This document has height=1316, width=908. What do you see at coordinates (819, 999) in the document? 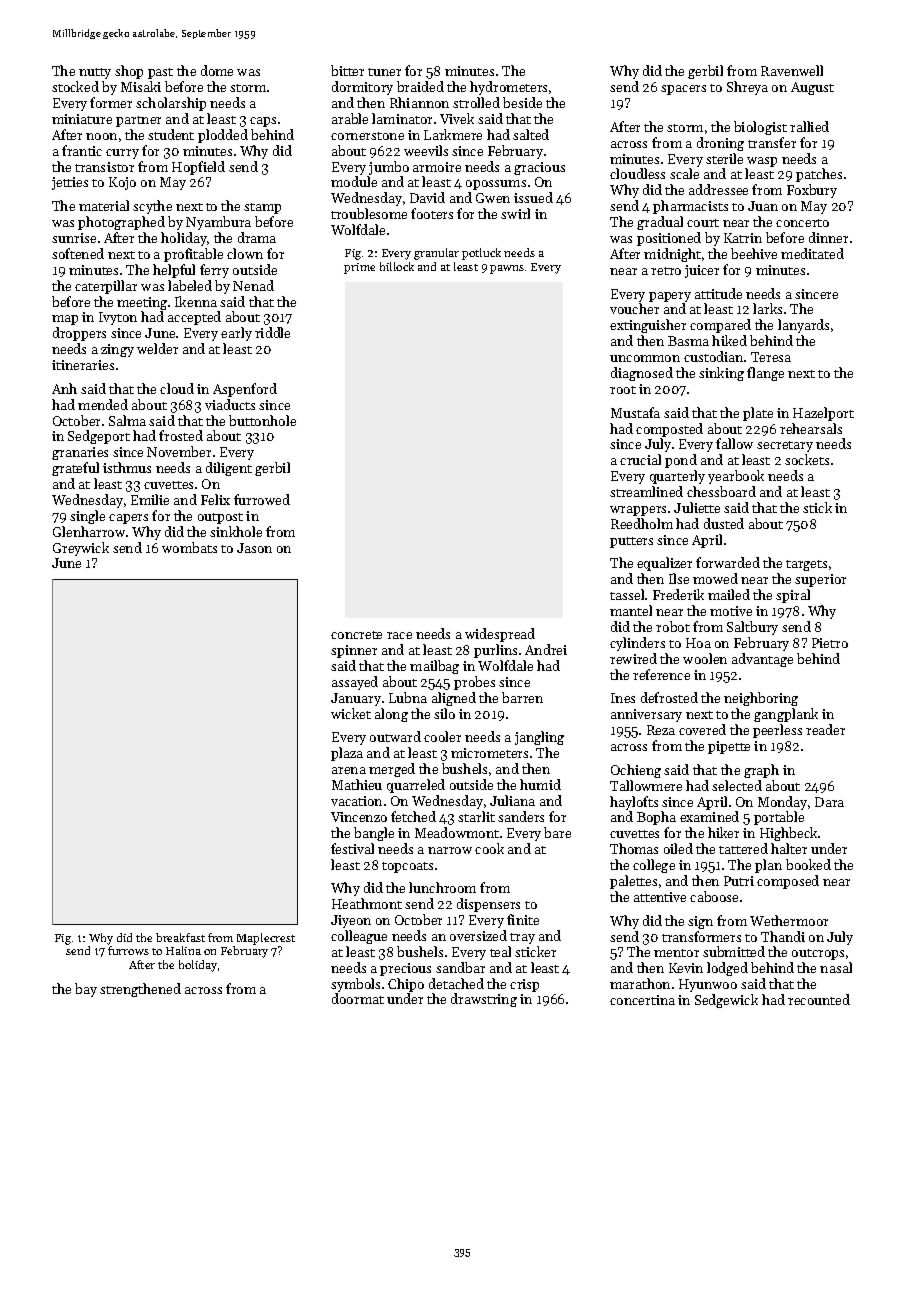
I see `recounted` at bounding box center [819, 999].
